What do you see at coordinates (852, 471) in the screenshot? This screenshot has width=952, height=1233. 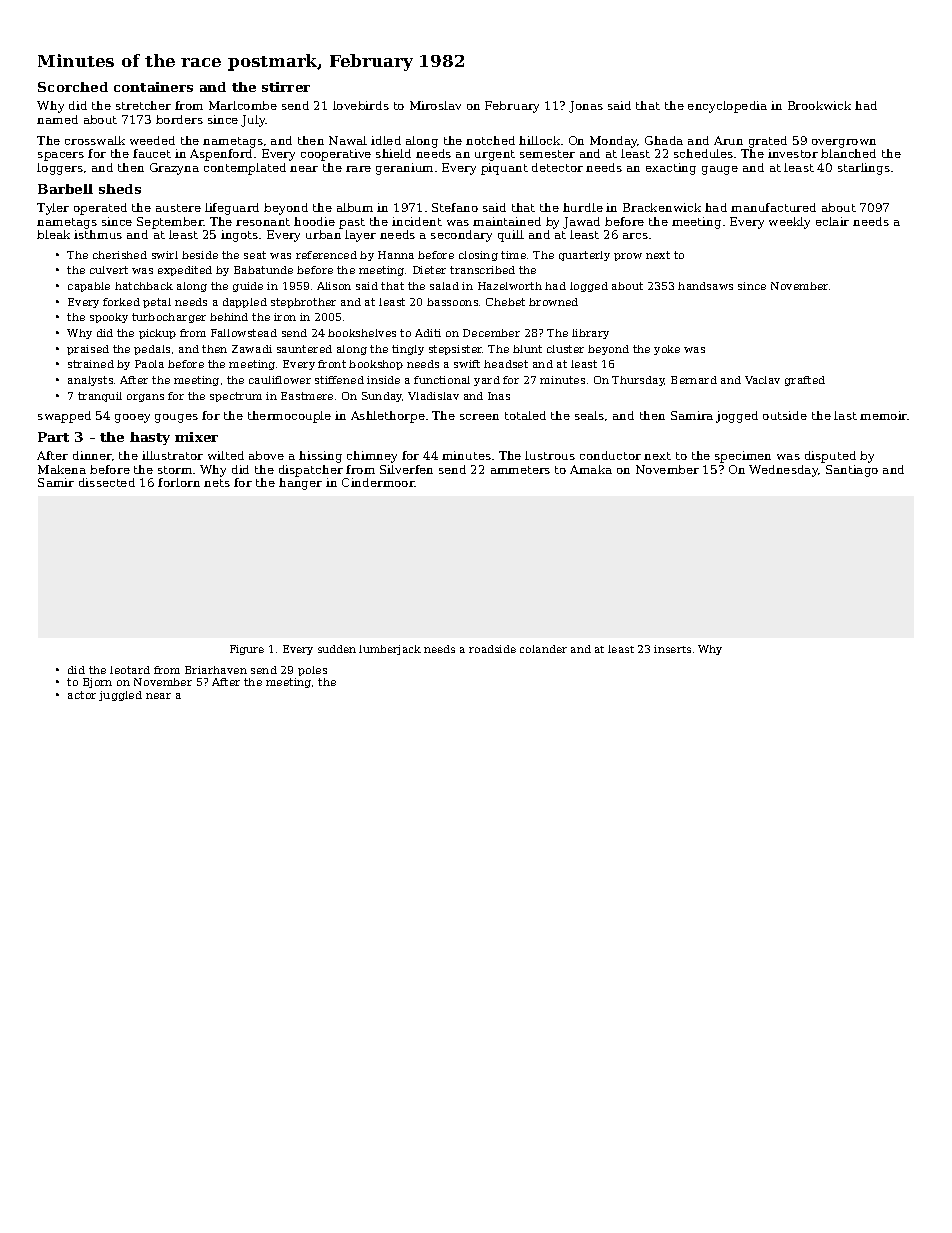 I see `Santiago` at bounding box center [852, 471].
